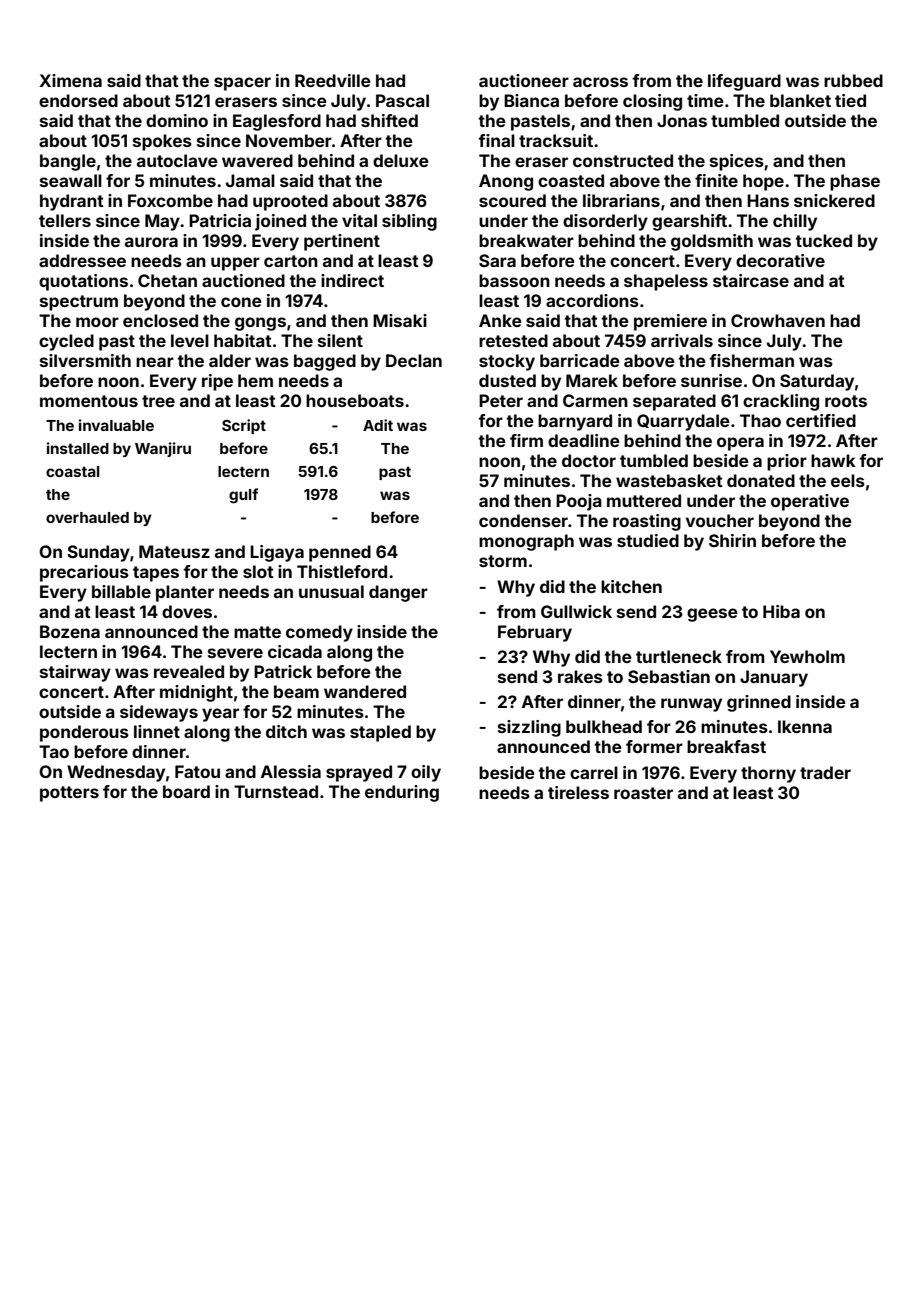  Describe the element at coordinates (258, 571) in the screenshot. I see `slot` at that location.
